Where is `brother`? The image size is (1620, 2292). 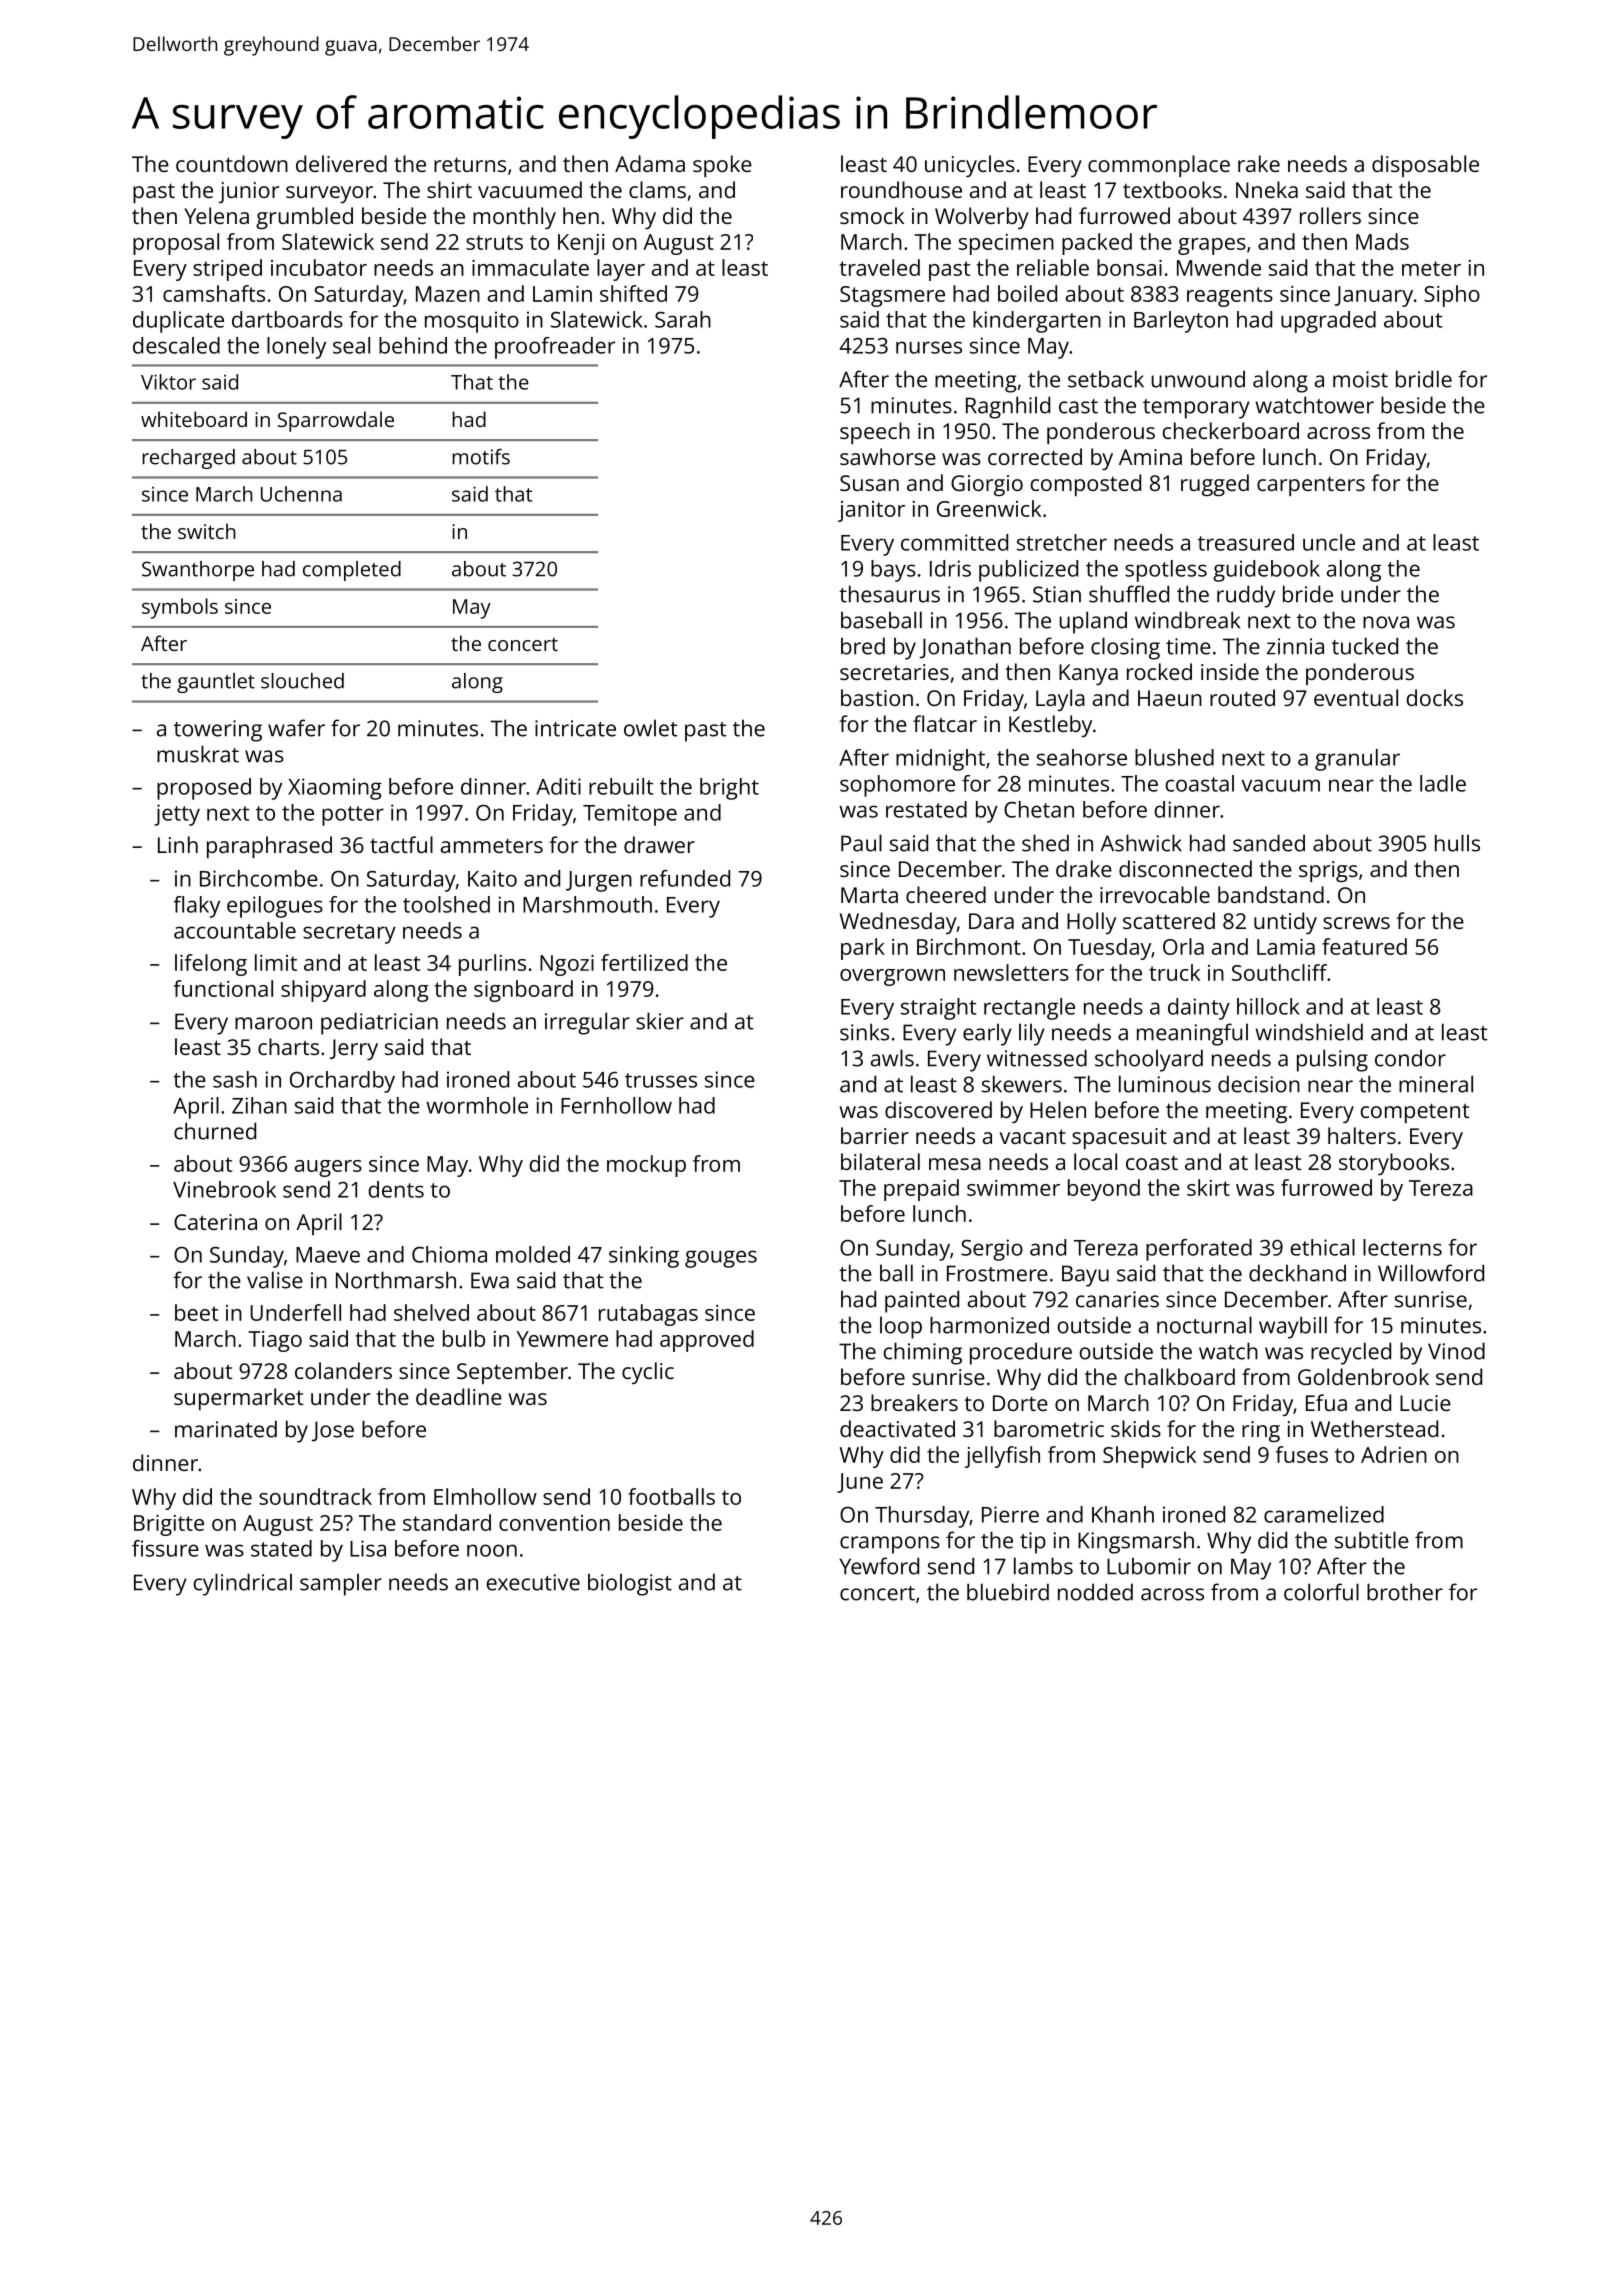 brother is located at coordinates (1405, 1592).
